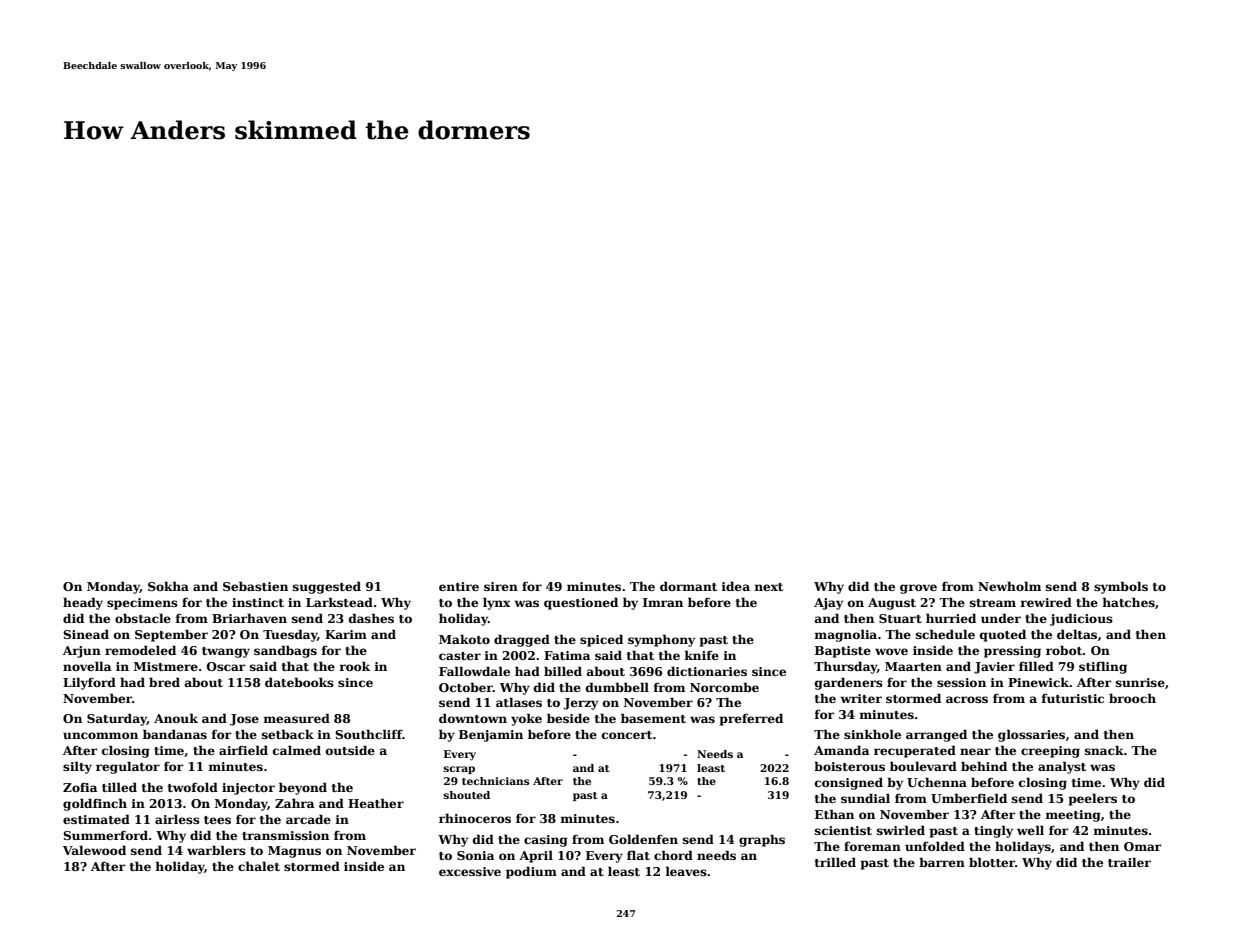  What do you see at coordinates (992, 862) in the page?
I see `blotter` at bounding box center [992, 862].
